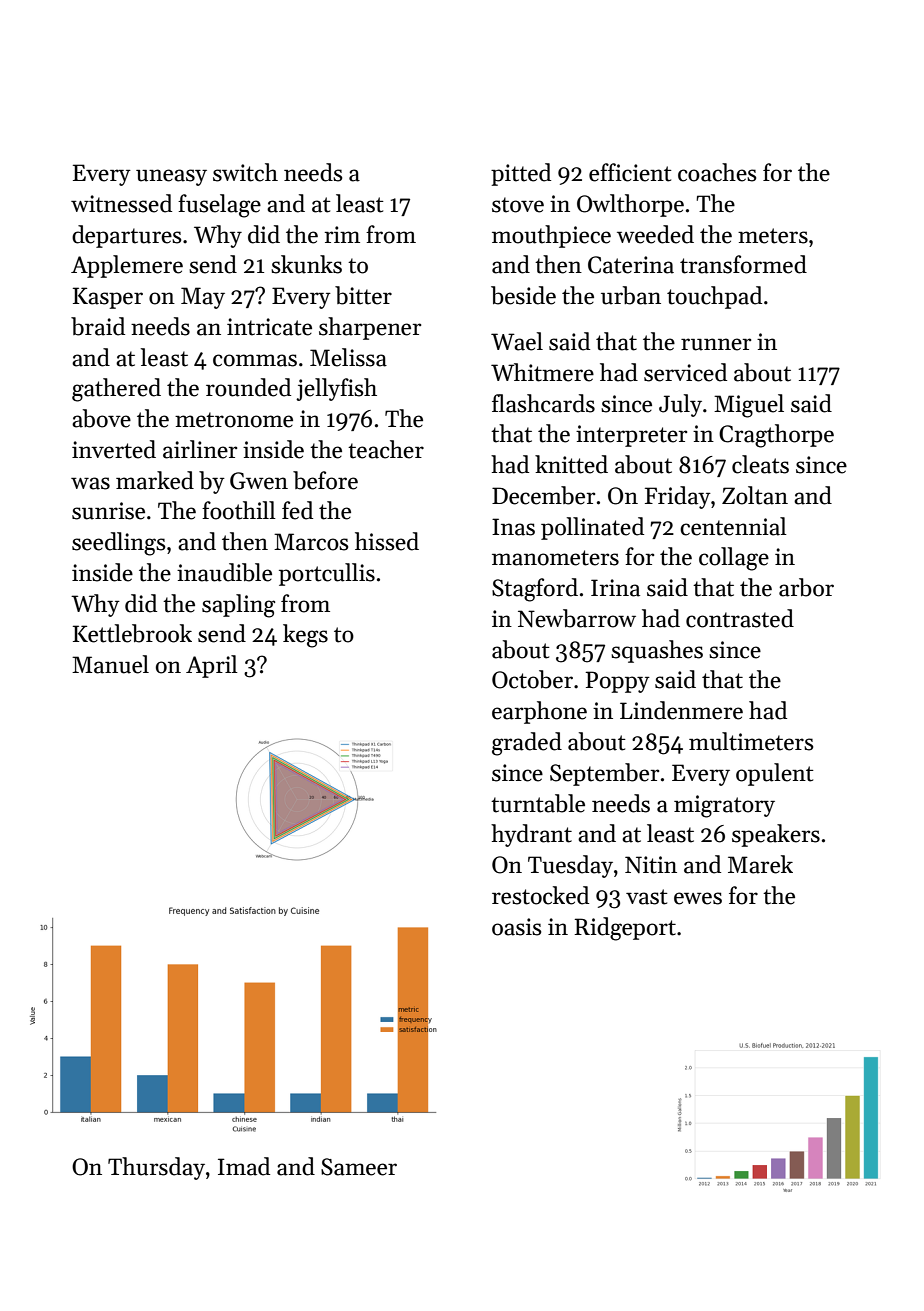  I want to click on coaches, so click(717, 172).
